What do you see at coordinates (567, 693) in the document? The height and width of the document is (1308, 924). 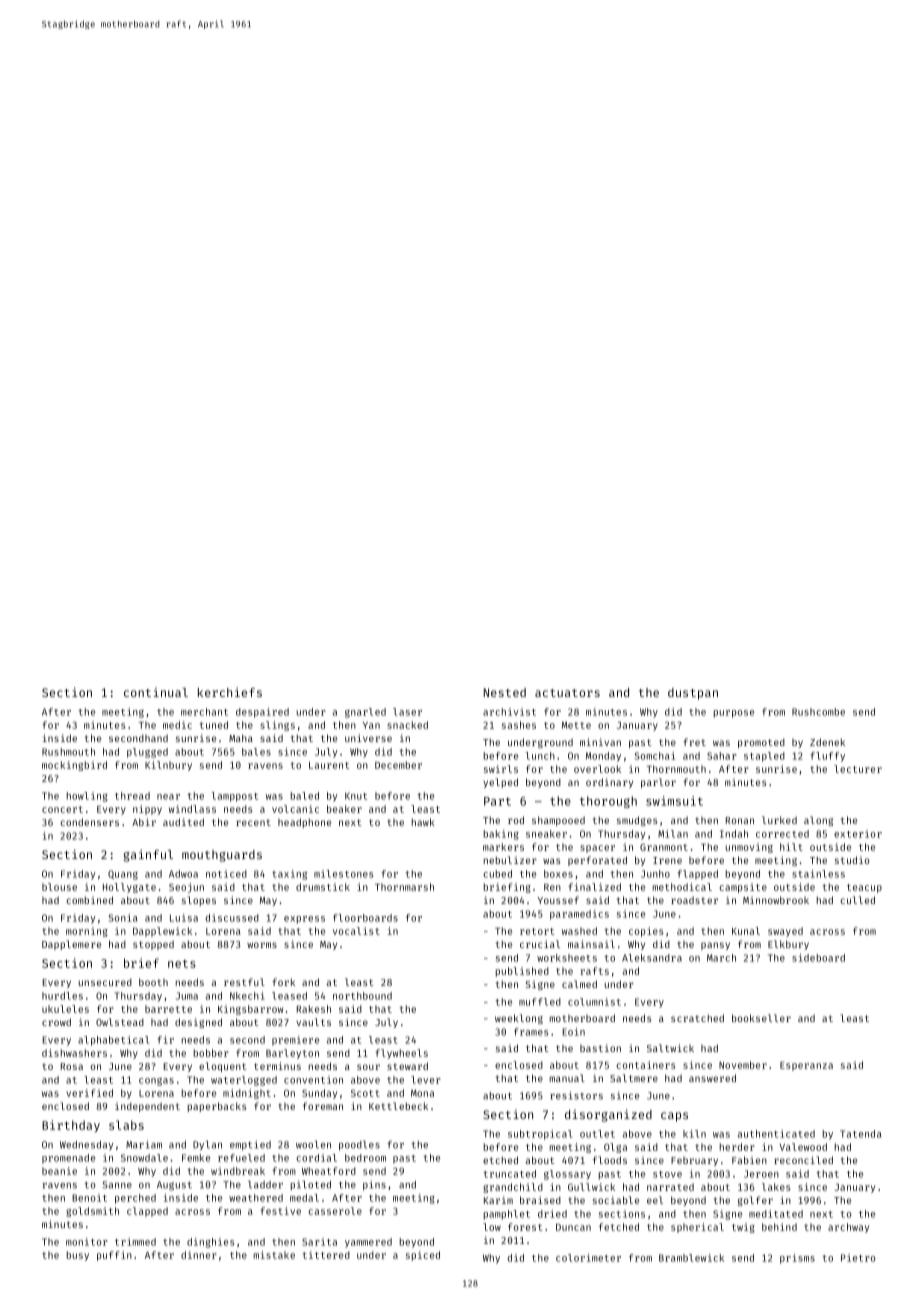 I see `actuators` at bounding box center [567, 693].
